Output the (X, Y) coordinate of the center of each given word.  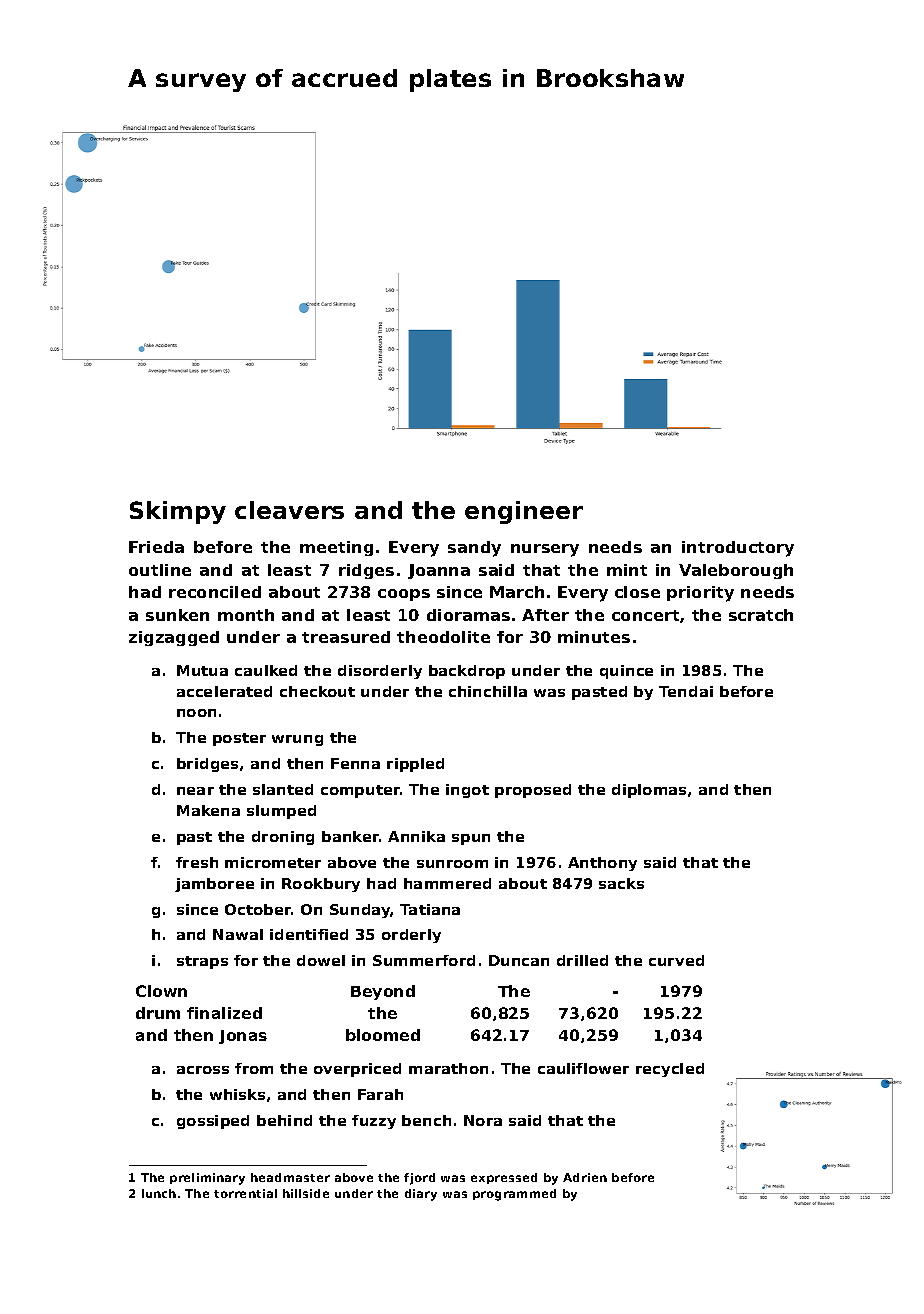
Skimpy (178, 512)
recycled (670, 1070)
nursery (545, 550)
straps (202, 962)
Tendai (686, 691)
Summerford (424, 960)
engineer (524, 512)
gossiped (213, 1122)
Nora (483, 1120)
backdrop (467, 672)
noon (196, 713)
